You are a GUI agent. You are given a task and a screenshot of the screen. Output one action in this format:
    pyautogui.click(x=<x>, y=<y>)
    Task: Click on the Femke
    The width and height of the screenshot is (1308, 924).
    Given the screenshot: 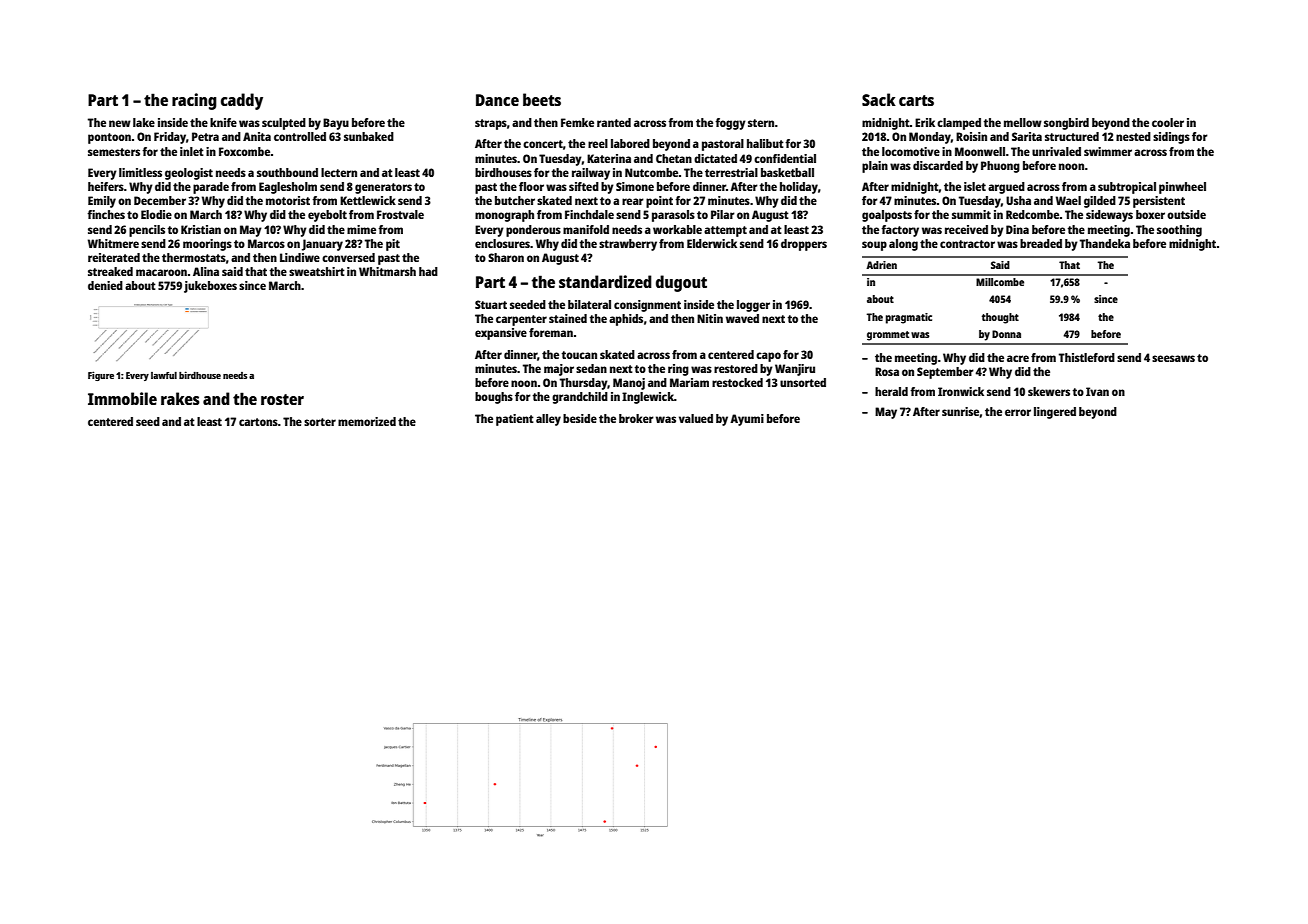 What is the action you would take?
    pyautogui.click(x=577, y=122)
